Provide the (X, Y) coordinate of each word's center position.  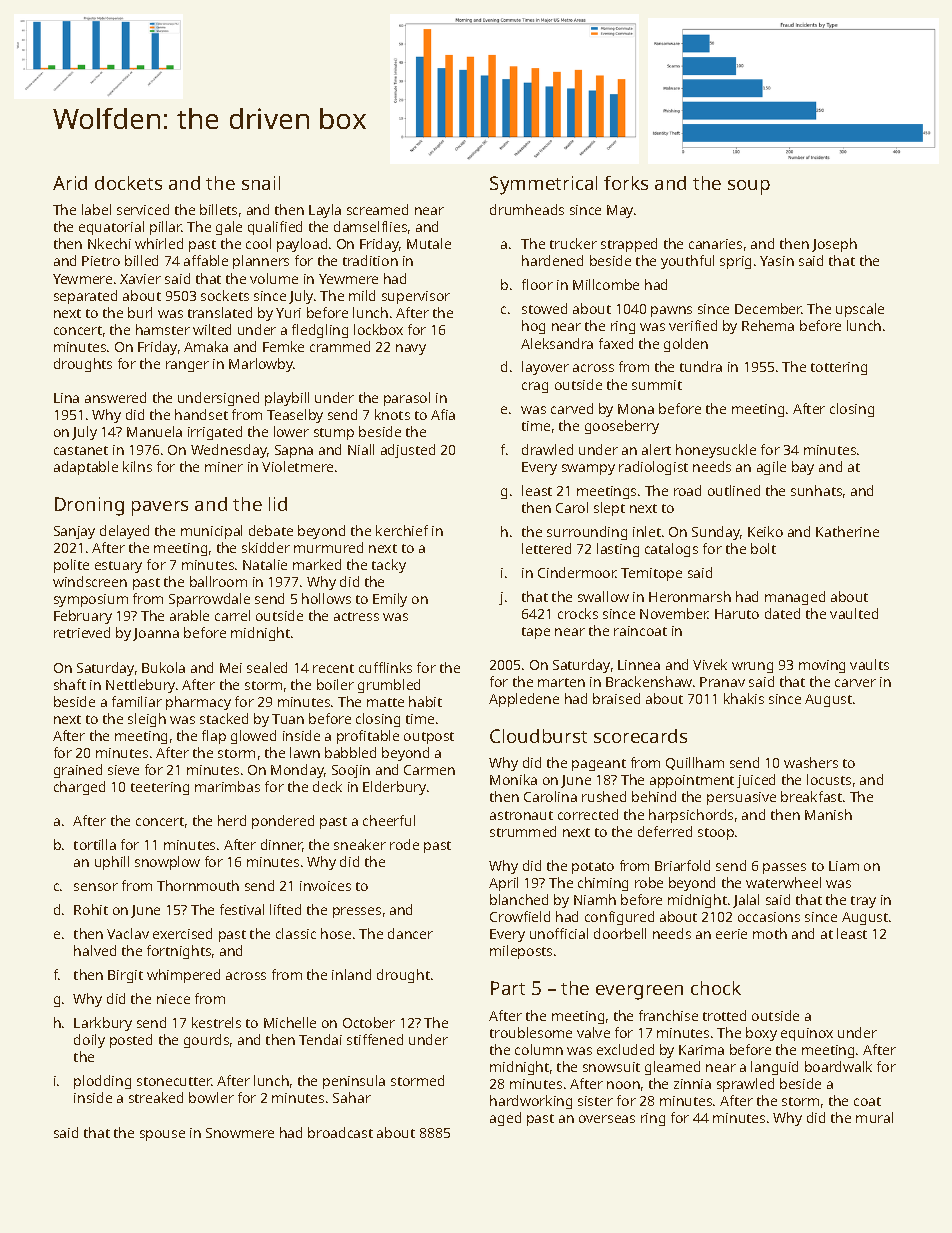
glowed (253, 737)
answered (115, 397)
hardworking (531, 1102)
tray (863, 902)
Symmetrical (543, 185)
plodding (102, 1082)
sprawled (745, 1085)
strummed (523, 831)
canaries (715, 244)
